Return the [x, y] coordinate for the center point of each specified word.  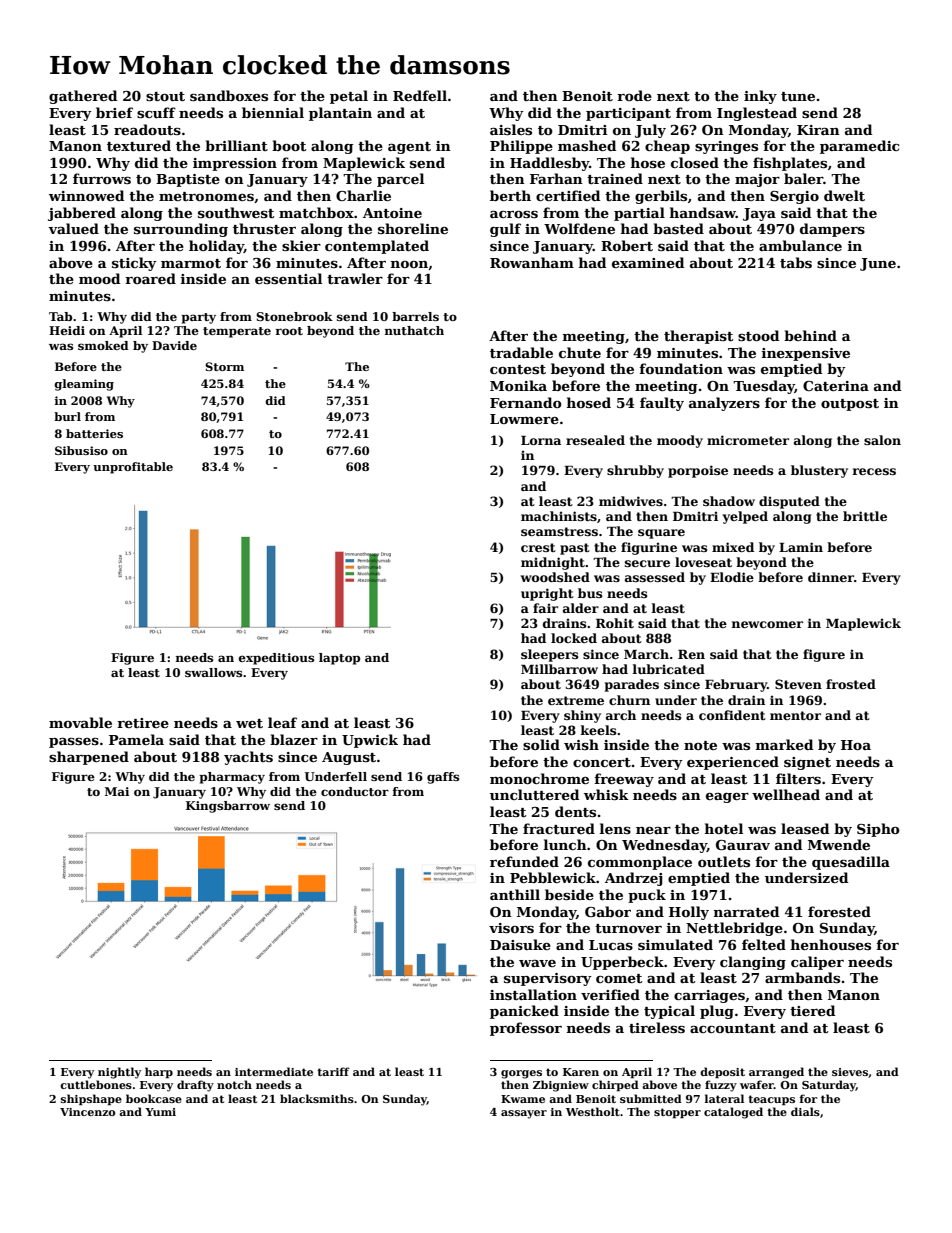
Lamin [801, 547]
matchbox [316, 212]
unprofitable [133, 468]
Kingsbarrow [228, 807]
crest [538, 547]
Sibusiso [81, 450]
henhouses [831, 944]
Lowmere [524, 419]
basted [678, 228]
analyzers [724, 404]
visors [511, 928]
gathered [83, 97]
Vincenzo [87, 1112]
